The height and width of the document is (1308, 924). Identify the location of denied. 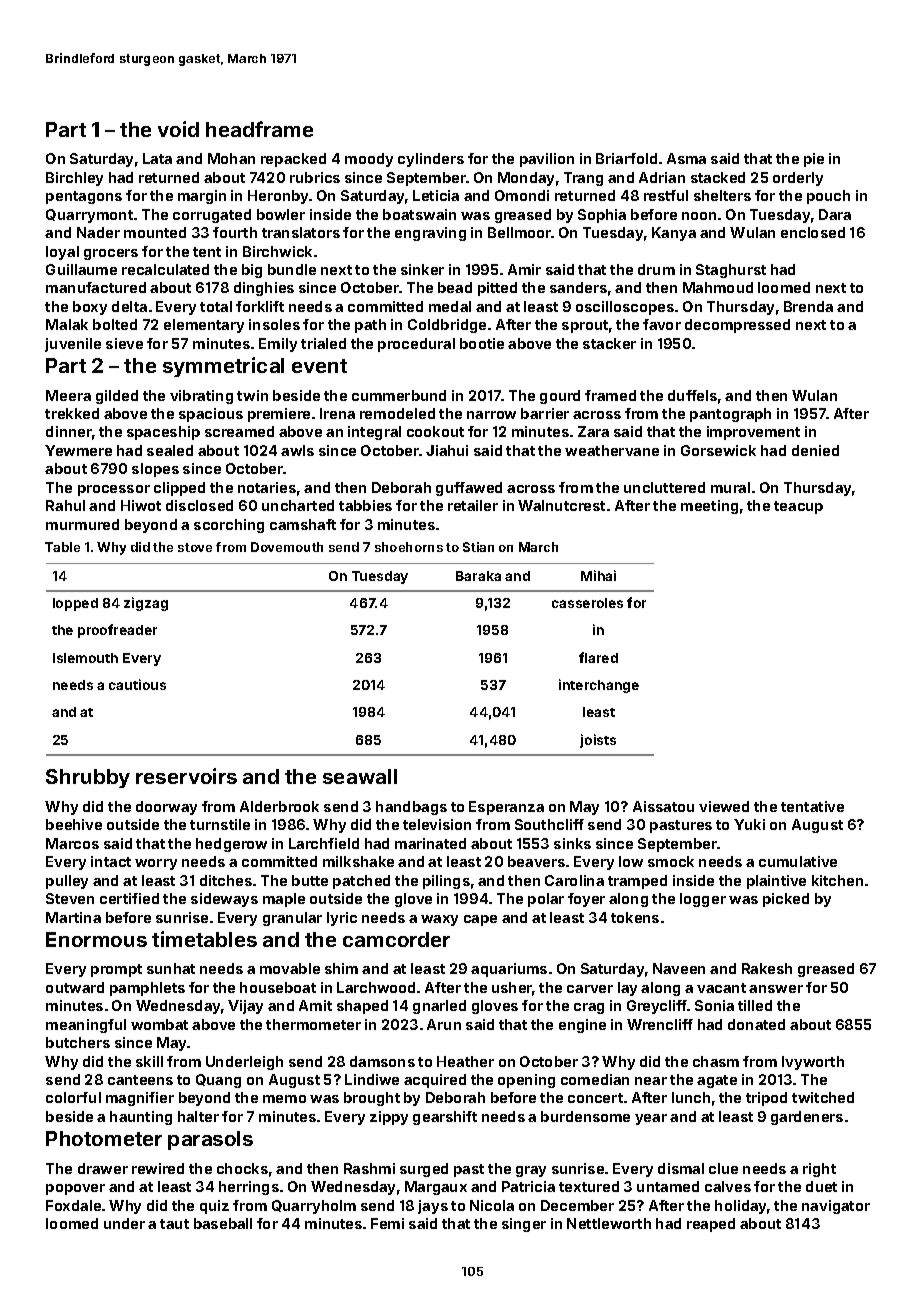
(815, 450).
